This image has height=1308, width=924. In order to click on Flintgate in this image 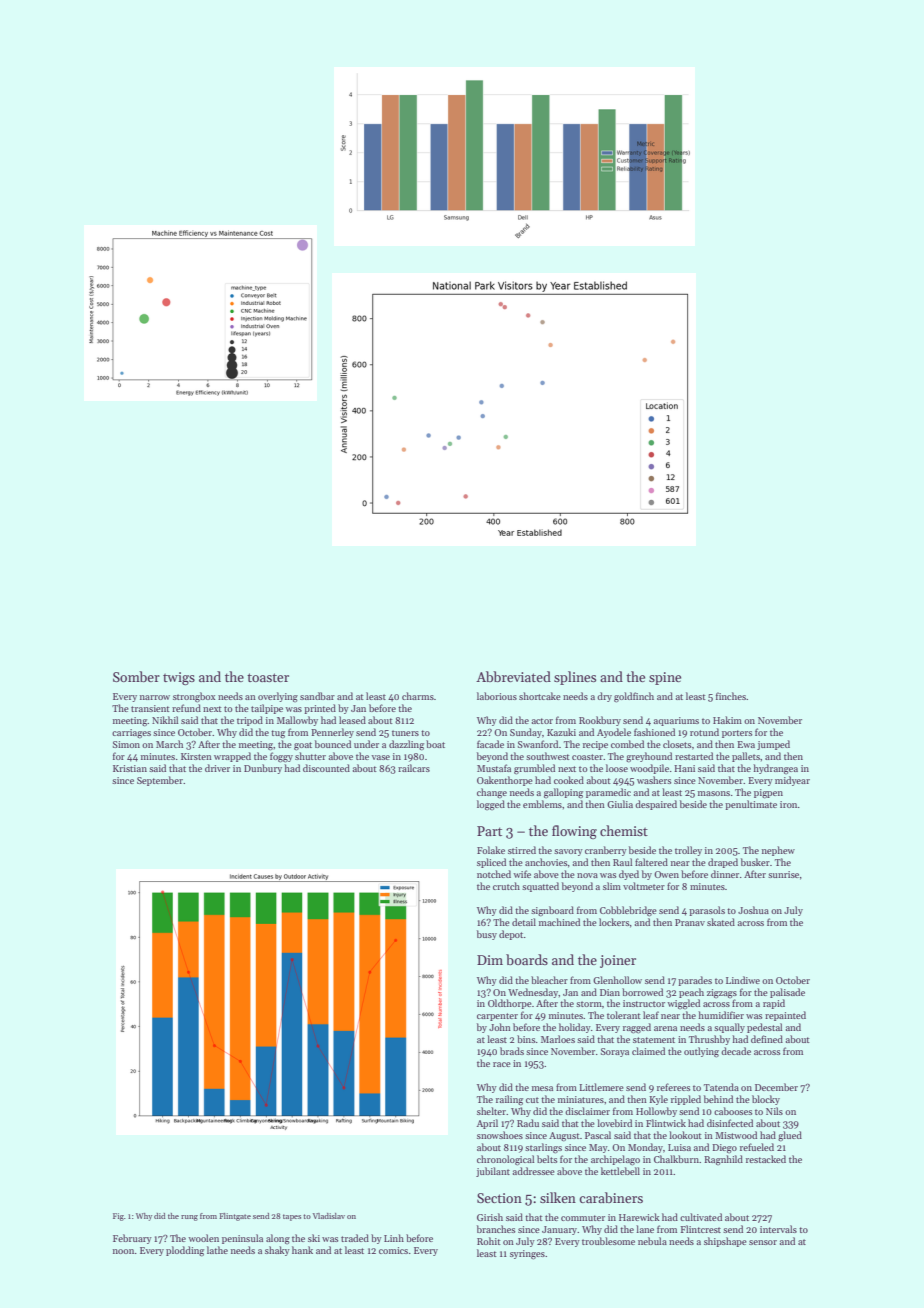, I will do `click(235, 1217)`.
